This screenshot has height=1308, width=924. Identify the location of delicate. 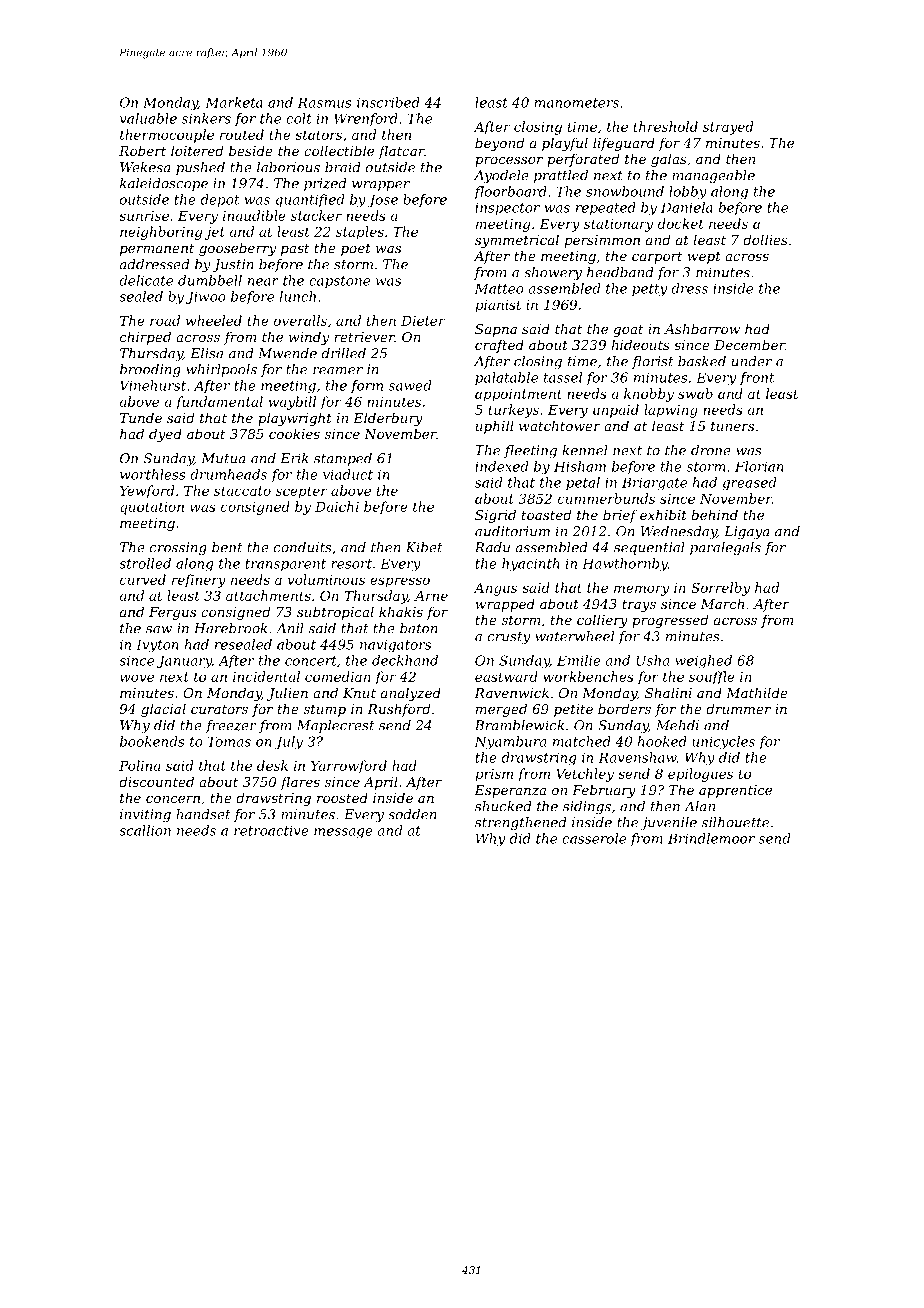
(146, 280).
